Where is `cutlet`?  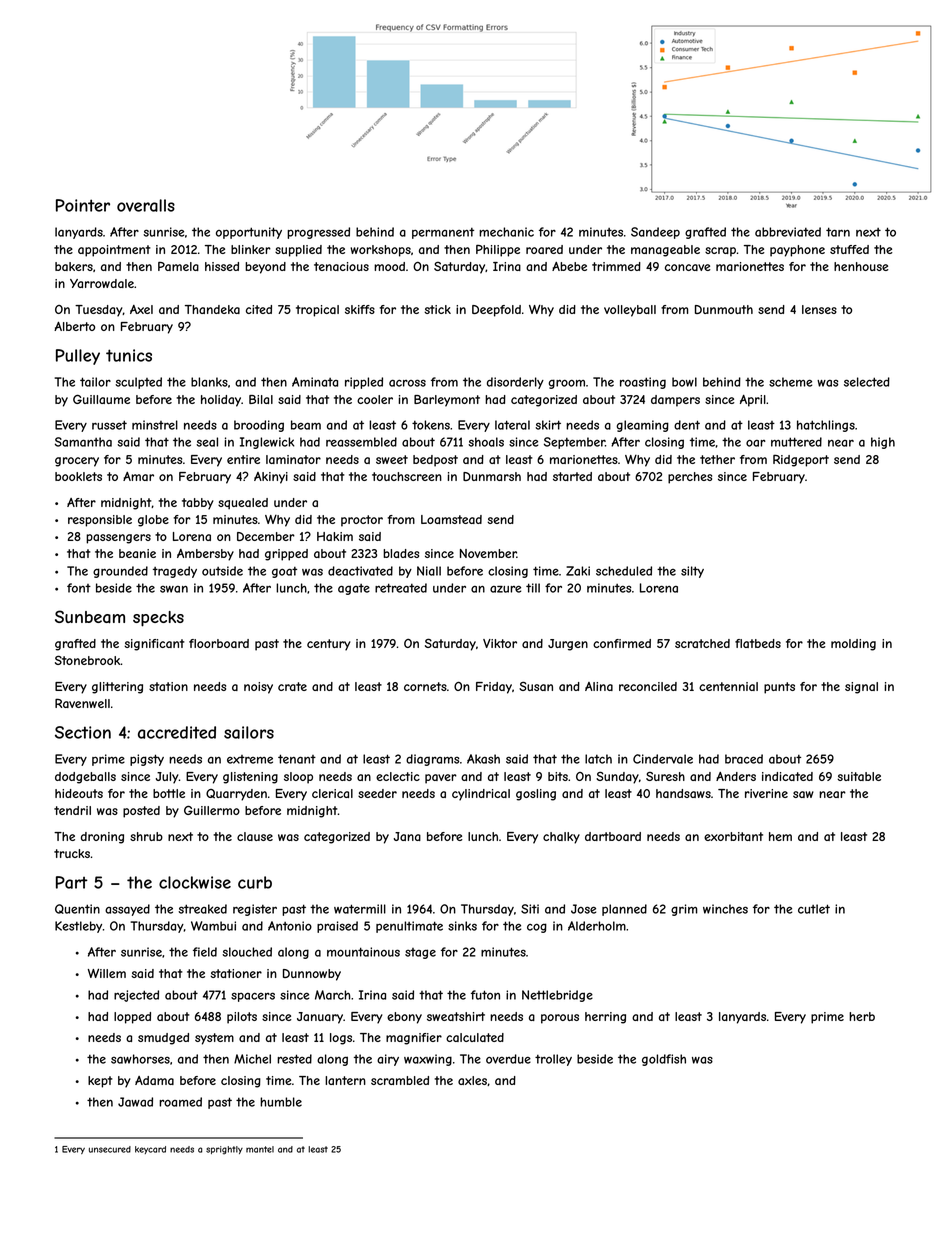
cutlet is located at coordinates (814, 909).
